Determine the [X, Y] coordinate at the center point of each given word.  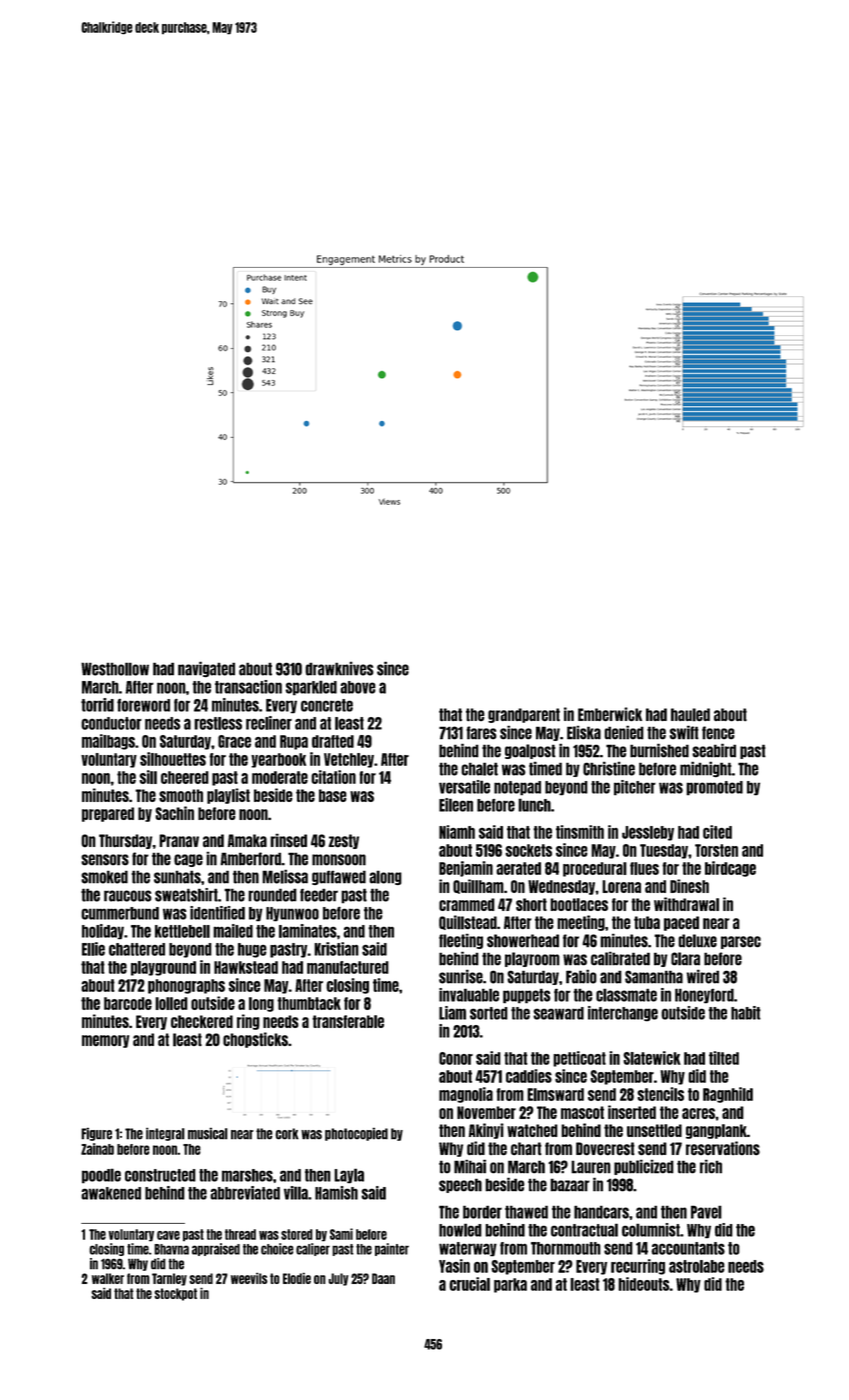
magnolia [466, 1095]
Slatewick [652, 1058]
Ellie [93, 949]
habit [746, 1013]
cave [168, 1235]
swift [684, 733]
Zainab [97, 1149]
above [358, 687]
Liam [452, 1013]
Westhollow [115, 669]
